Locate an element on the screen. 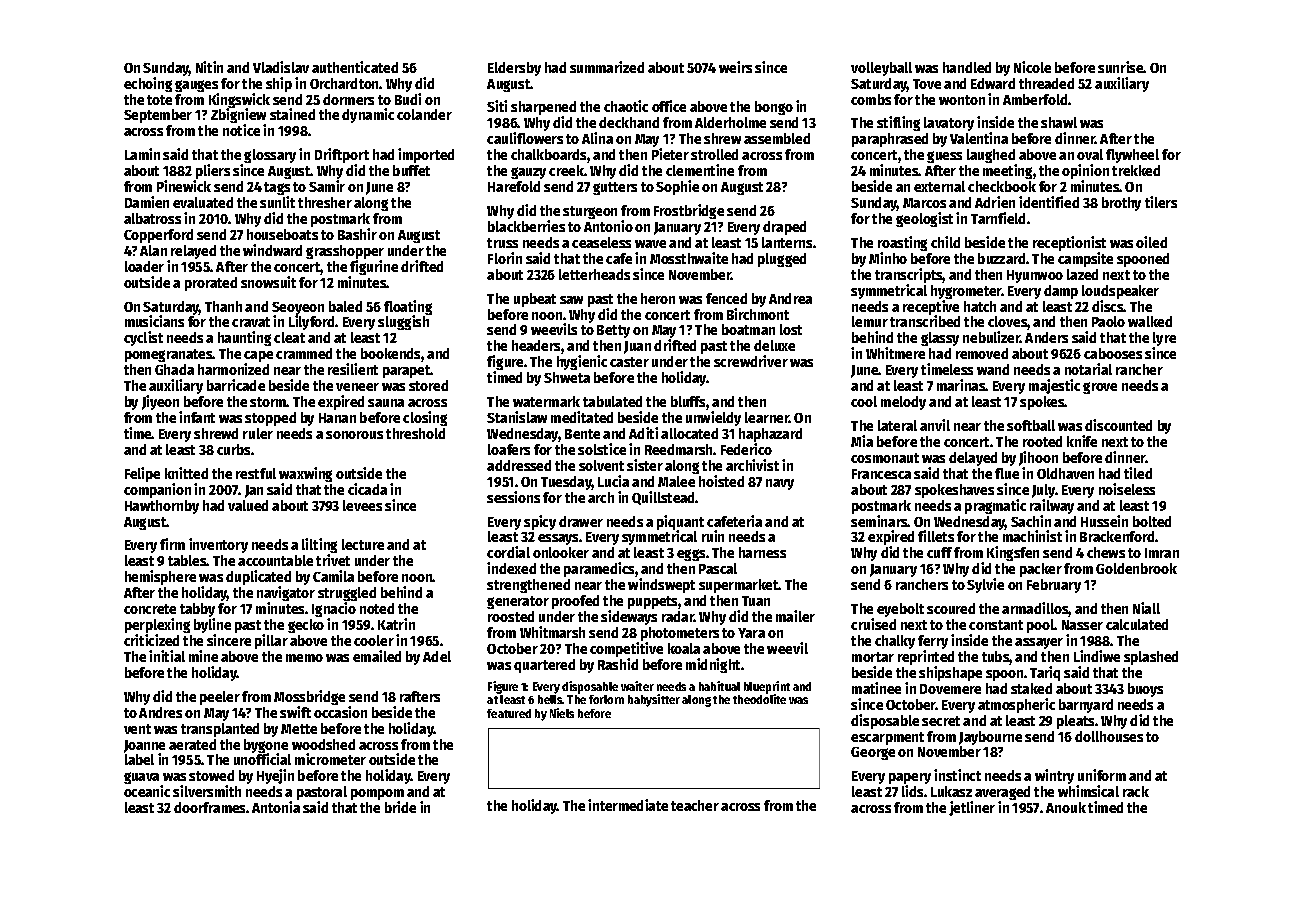 This screenshot has width=1308, height=924. Sylvie is located at coordinates (985, 585).
